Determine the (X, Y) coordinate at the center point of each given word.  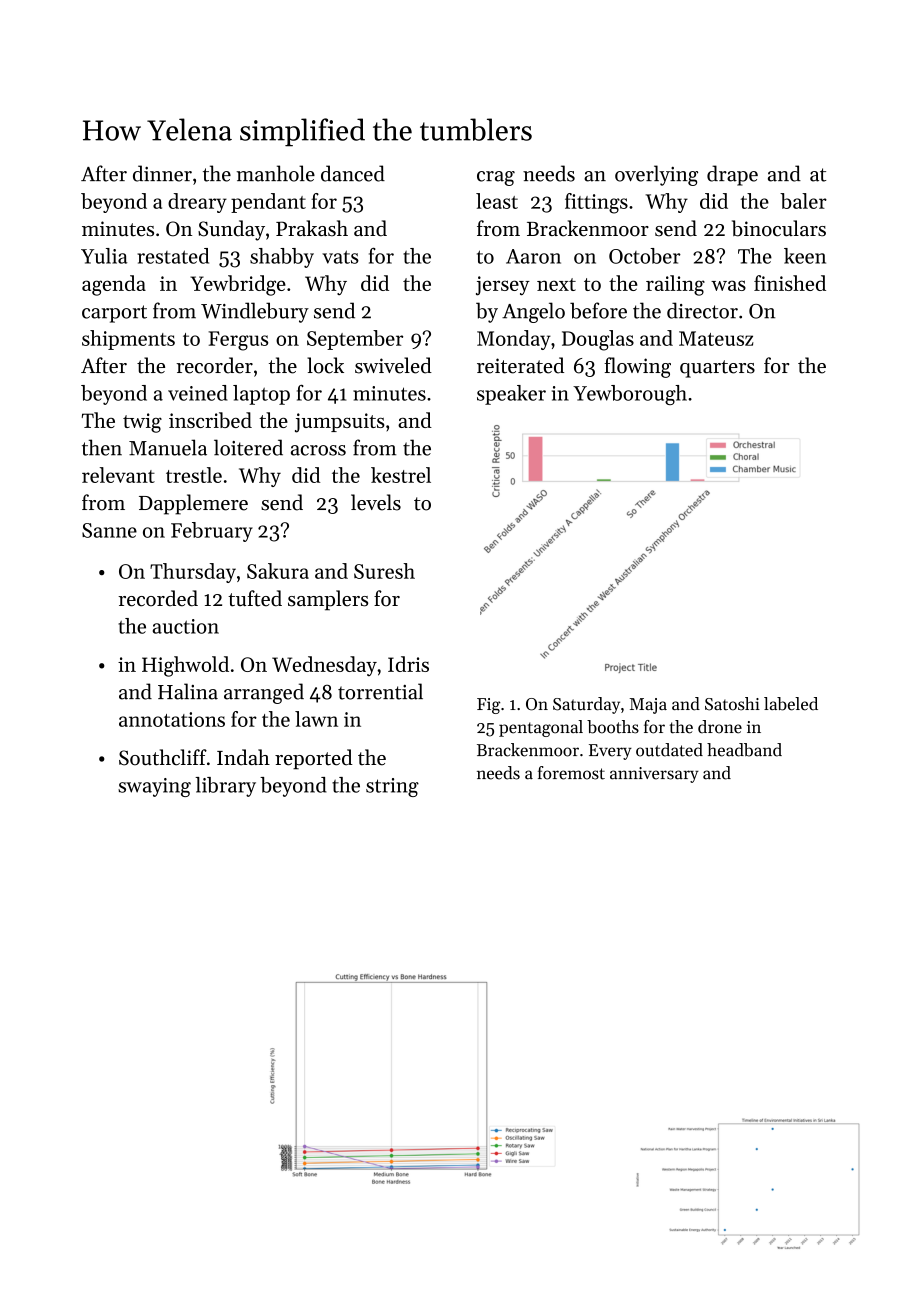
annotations (172, 719)
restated (173, 256)
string (392, 787)
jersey (503, 286)
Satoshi (732, 704)
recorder (214, 365)
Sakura (278, 571)
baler (803, 201)
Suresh (384, 571)
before (598, 310)
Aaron (533, 256)
